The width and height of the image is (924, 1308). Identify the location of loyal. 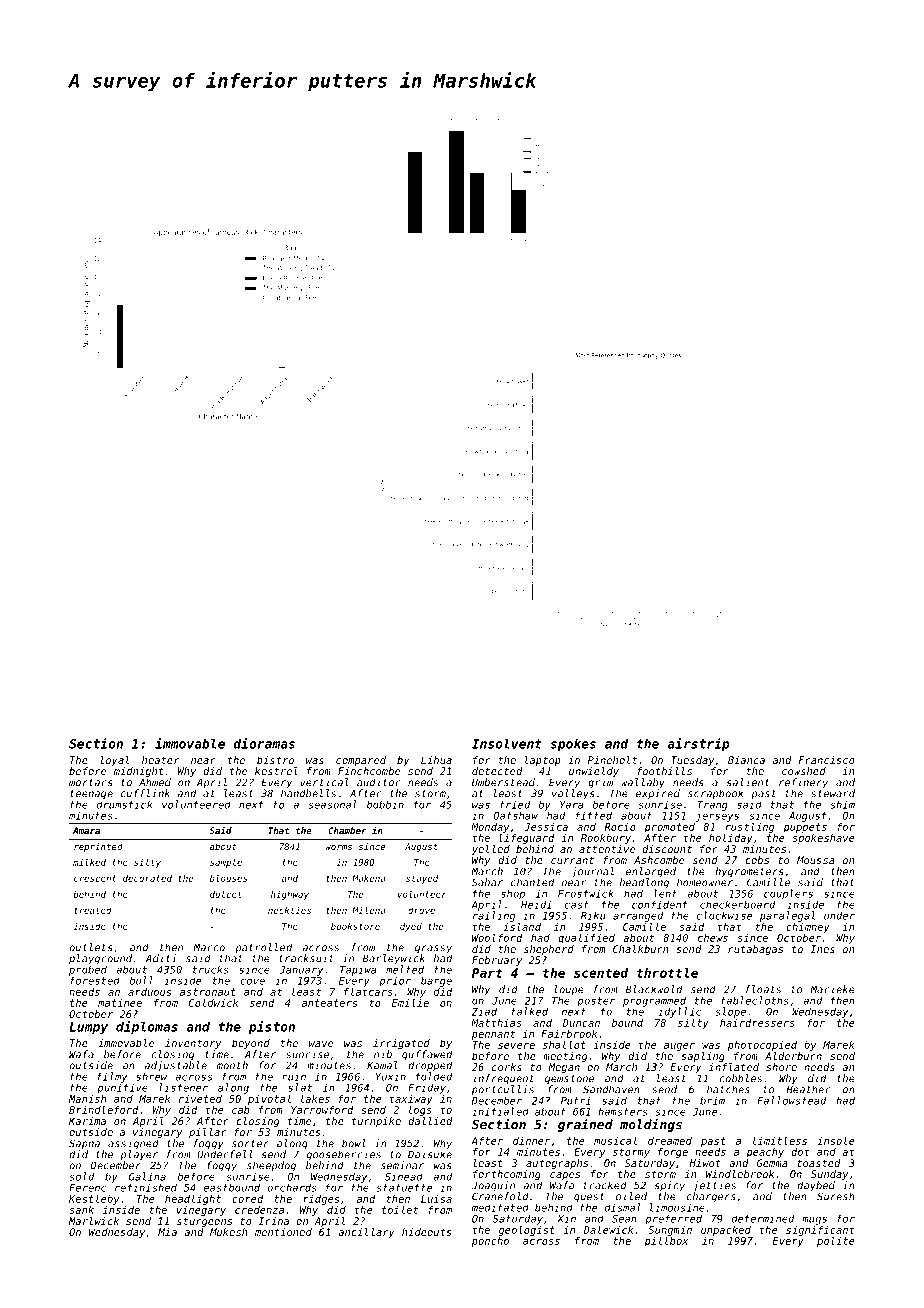
(115, 761).
